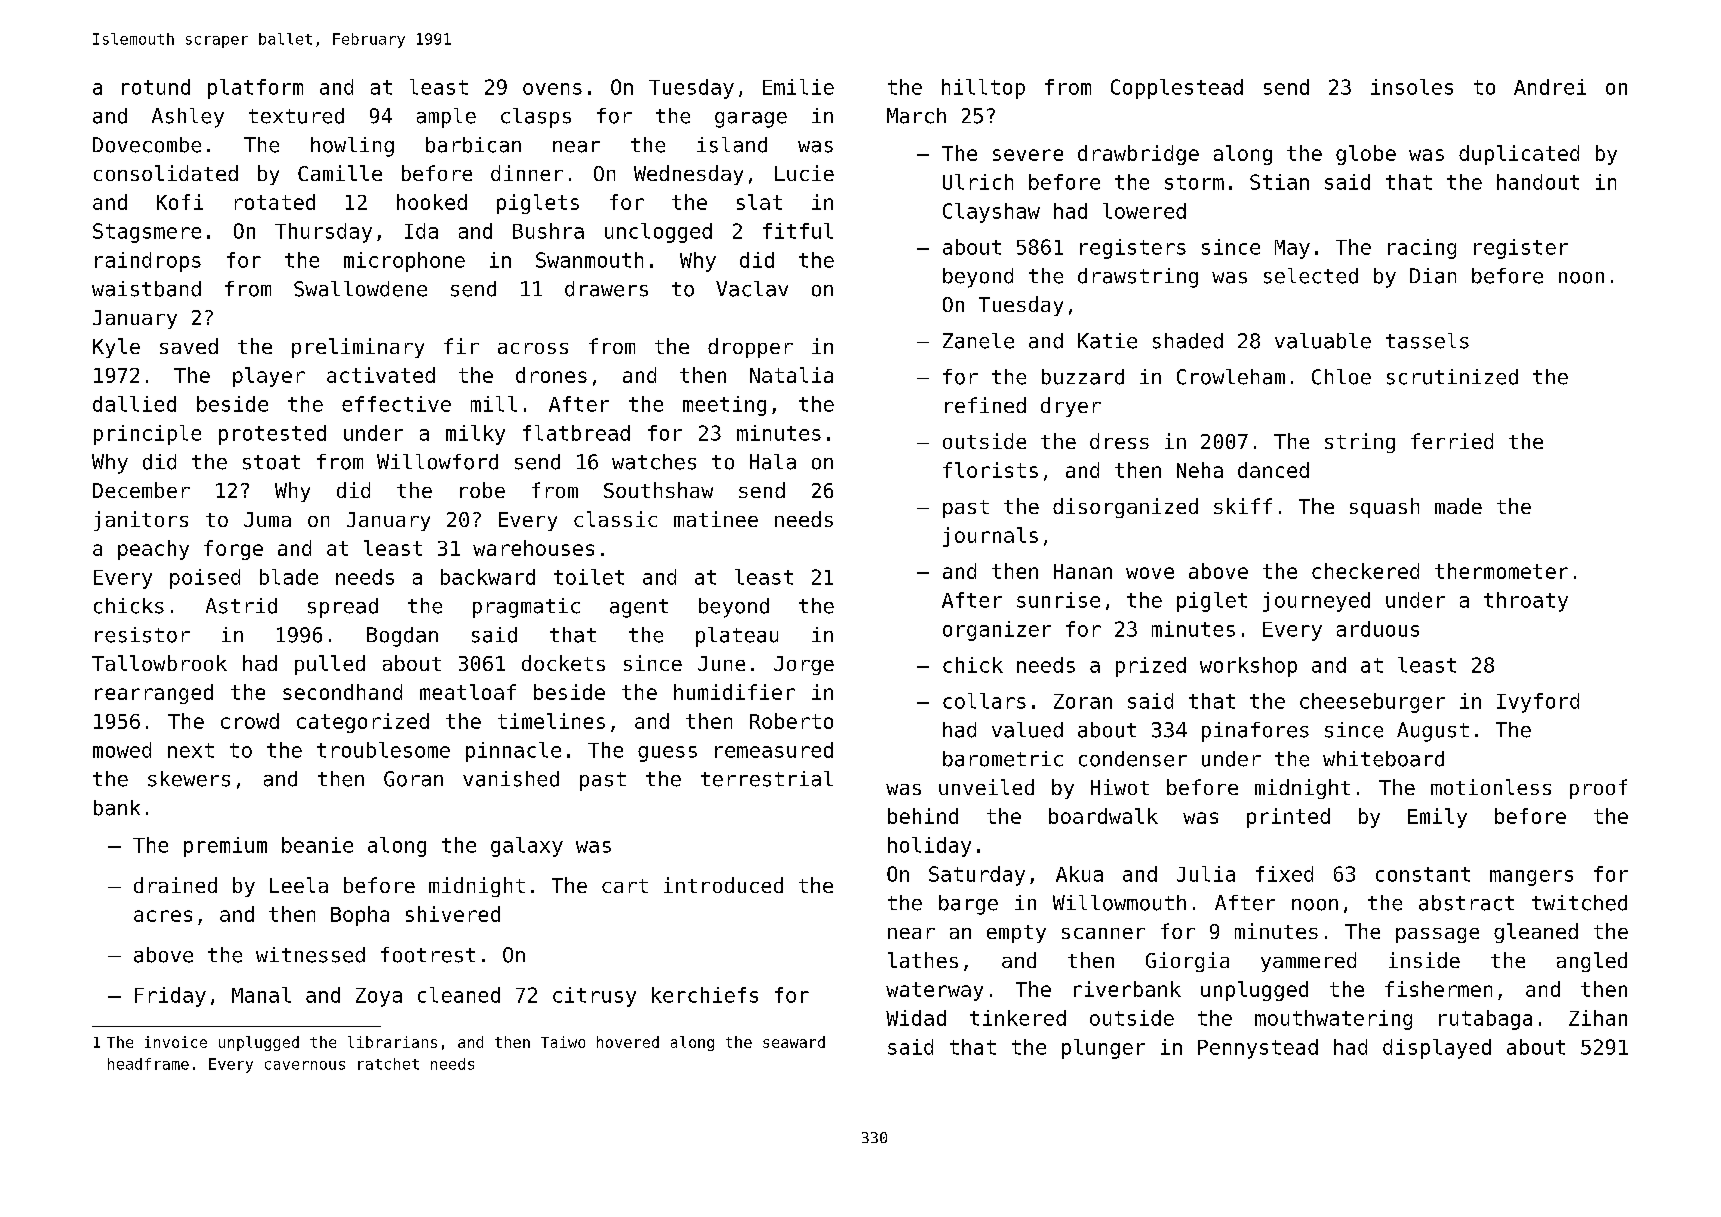 Image resolution: width=1721 pixels, height=1217 pixels. Describe the element at coordinates (432, 202) in the document. I see `hooked` at that location.
